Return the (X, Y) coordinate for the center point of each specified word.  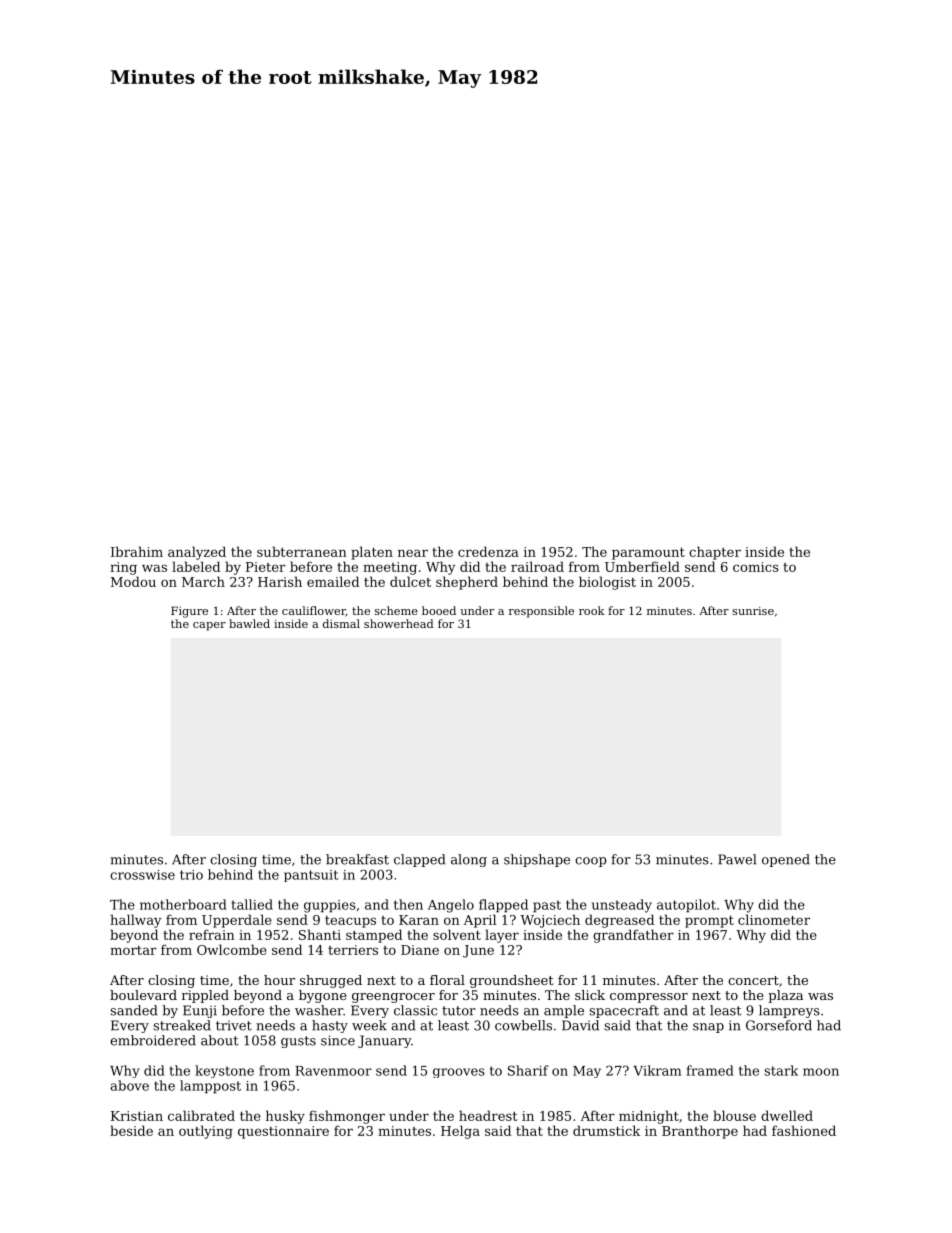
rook (592, 610)
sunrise (753, 611)
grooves (459, 1073)
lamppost (210, 1087)
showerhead (399, 623)
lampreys (789, 1011)
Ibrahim (137, 551)
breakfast (357, 859)
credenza (488, 551)
